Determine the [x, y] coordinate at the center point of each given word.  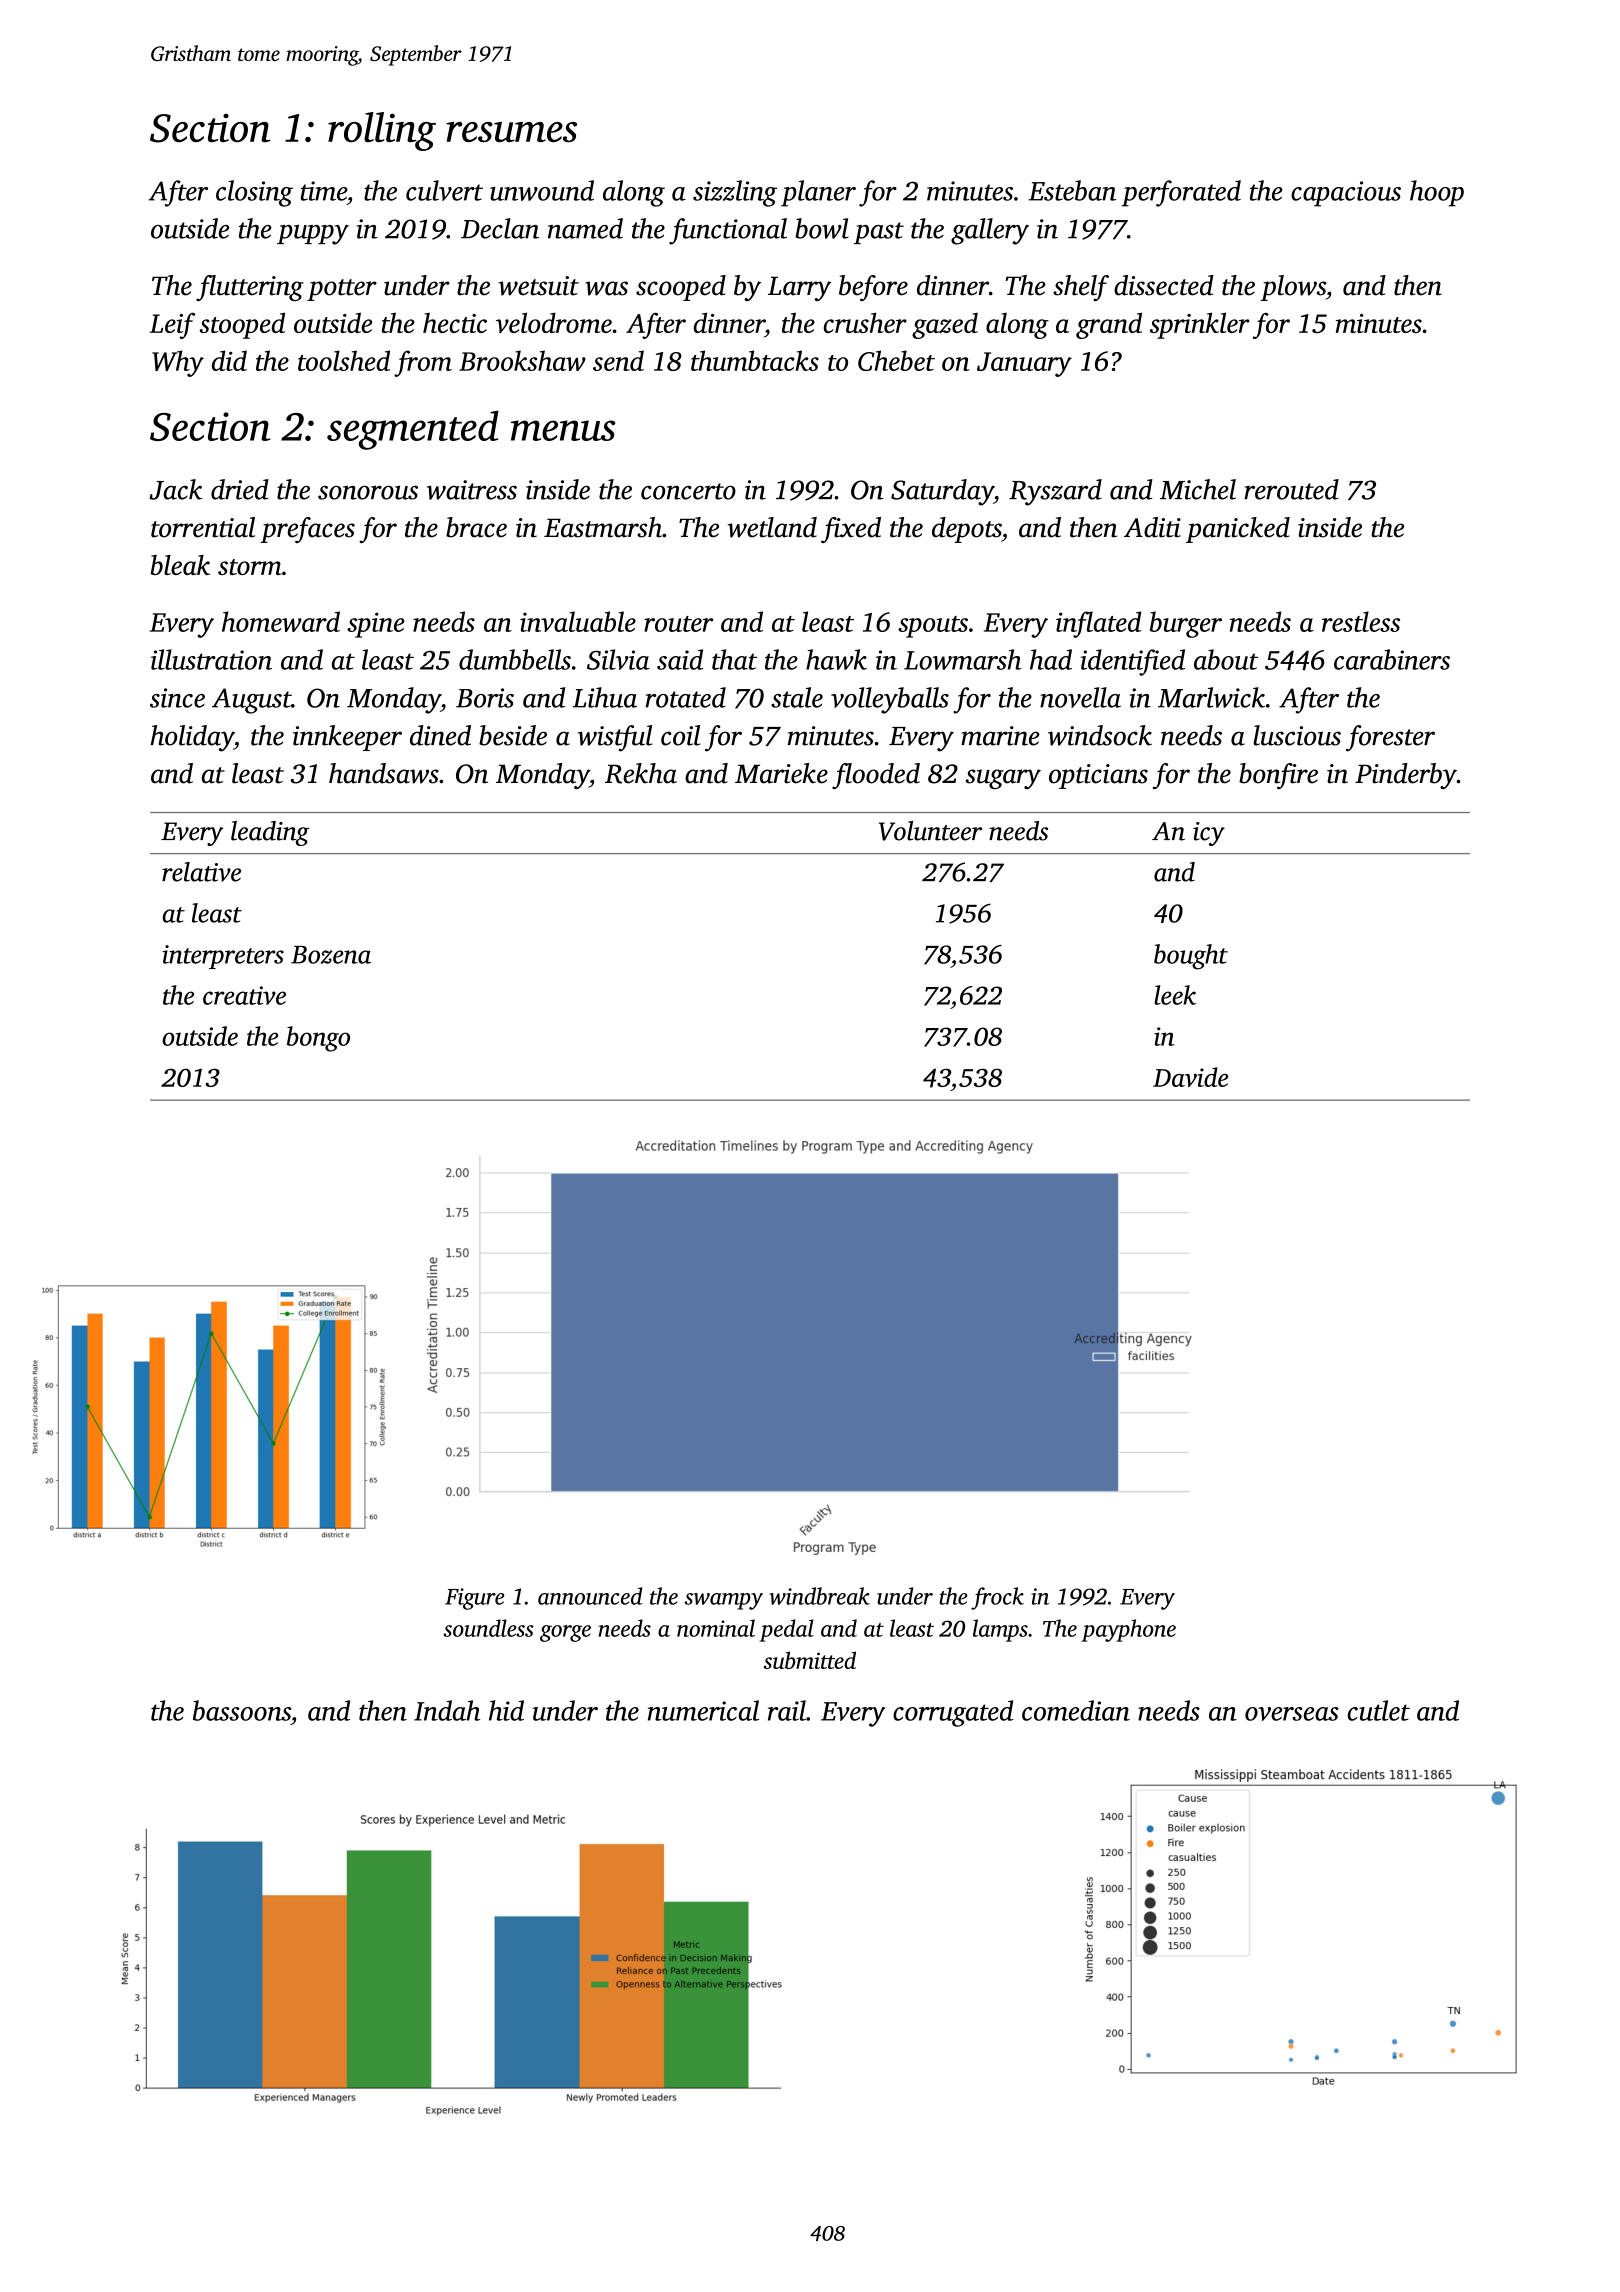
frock [997, 1598]
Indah [447, 1710]
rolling [382, 131]
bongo [318, 1039]
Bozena [331, 955]
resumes [511, 132]
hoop [1437, 193]
